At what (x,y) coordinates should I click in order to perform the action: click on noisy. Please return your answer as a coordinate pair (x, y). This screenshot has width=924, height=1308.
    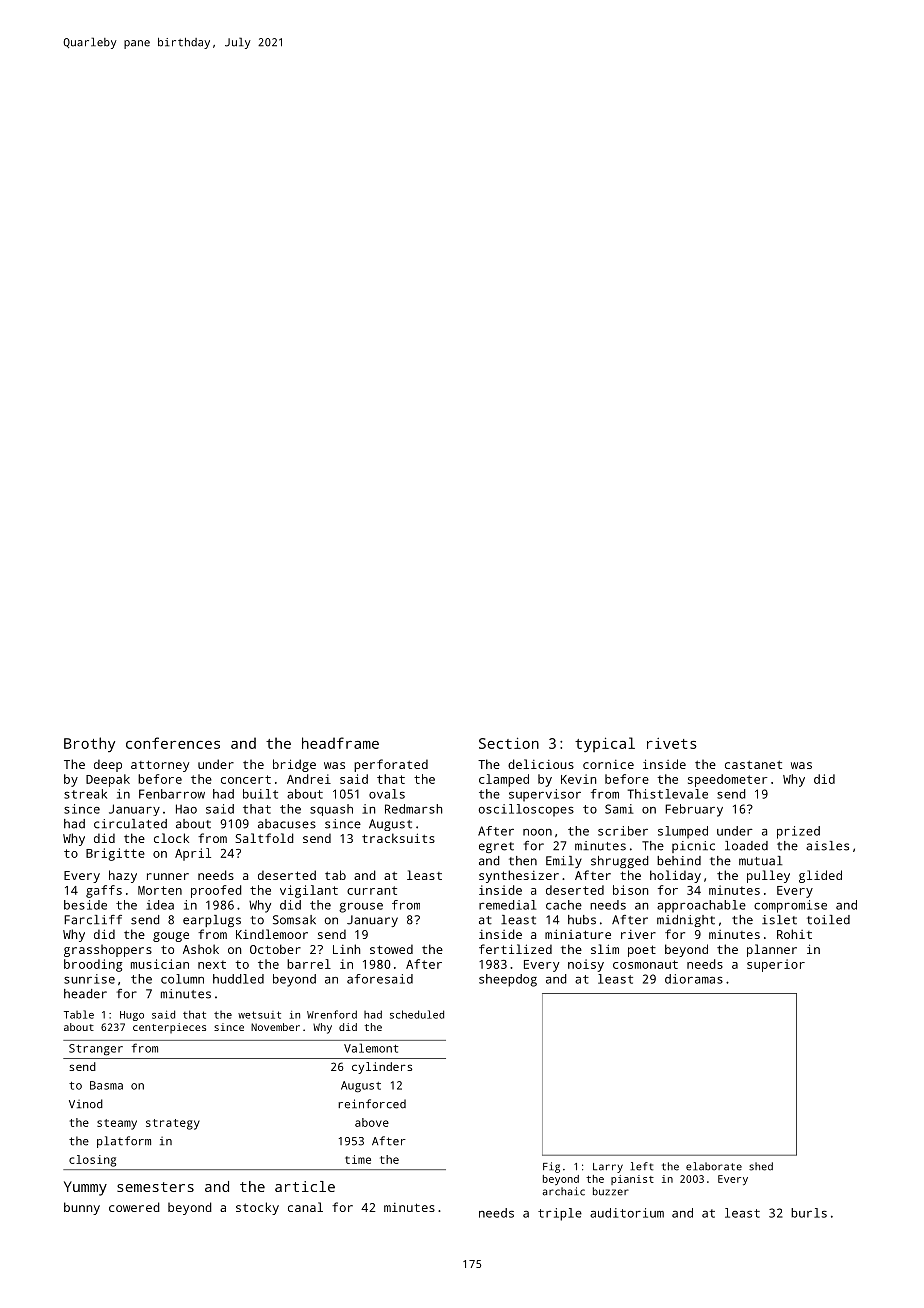
    Looking at the image, I should click on (586, 965).
